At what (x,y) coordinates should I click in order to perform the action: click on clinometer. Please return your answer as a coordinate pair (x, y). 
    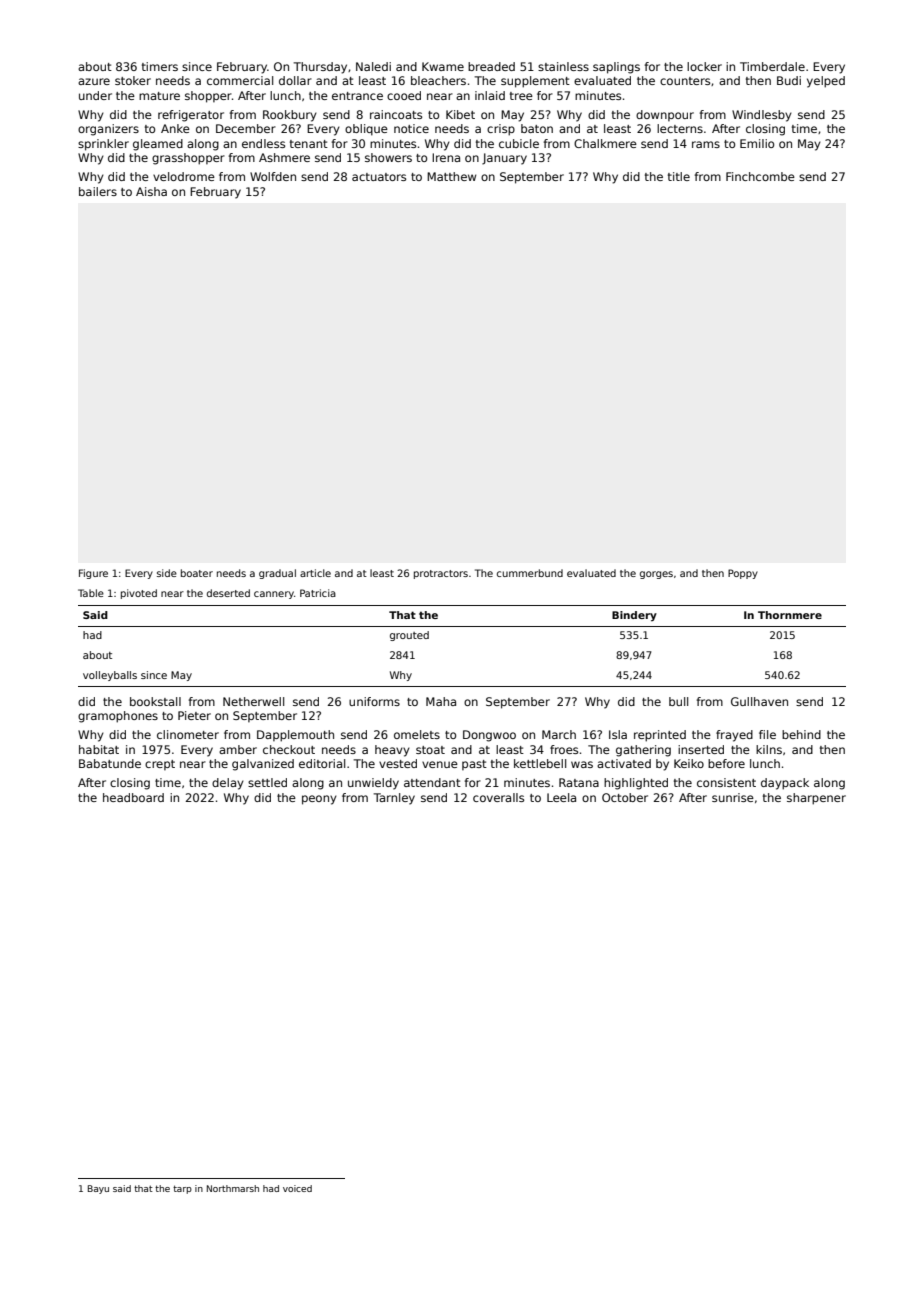
    Looking at the image, I should click on (188, 734).
